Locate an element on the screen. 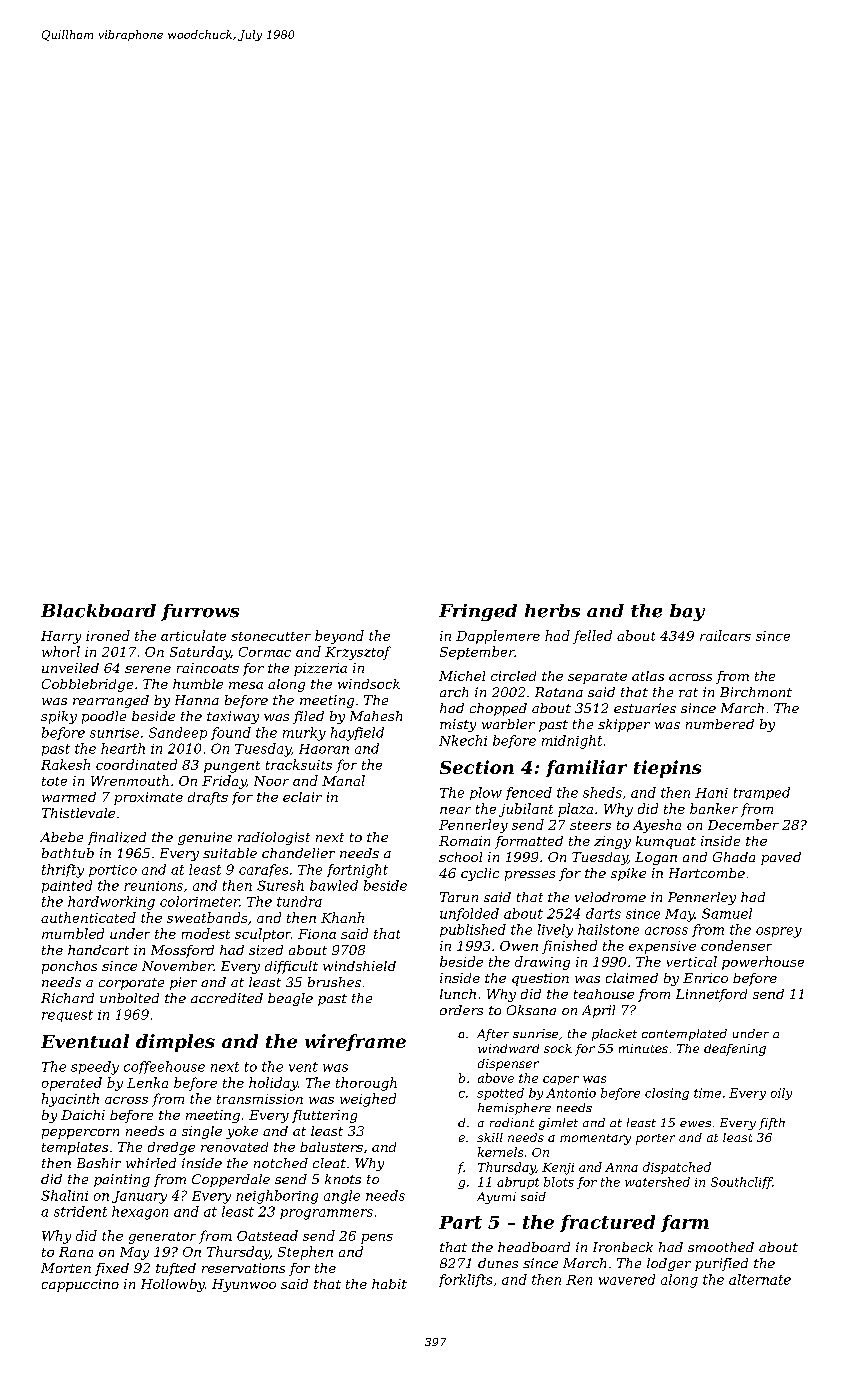 This screenshot has height=1400, width=849. Linnetford is located at coordinates (711, 995).
